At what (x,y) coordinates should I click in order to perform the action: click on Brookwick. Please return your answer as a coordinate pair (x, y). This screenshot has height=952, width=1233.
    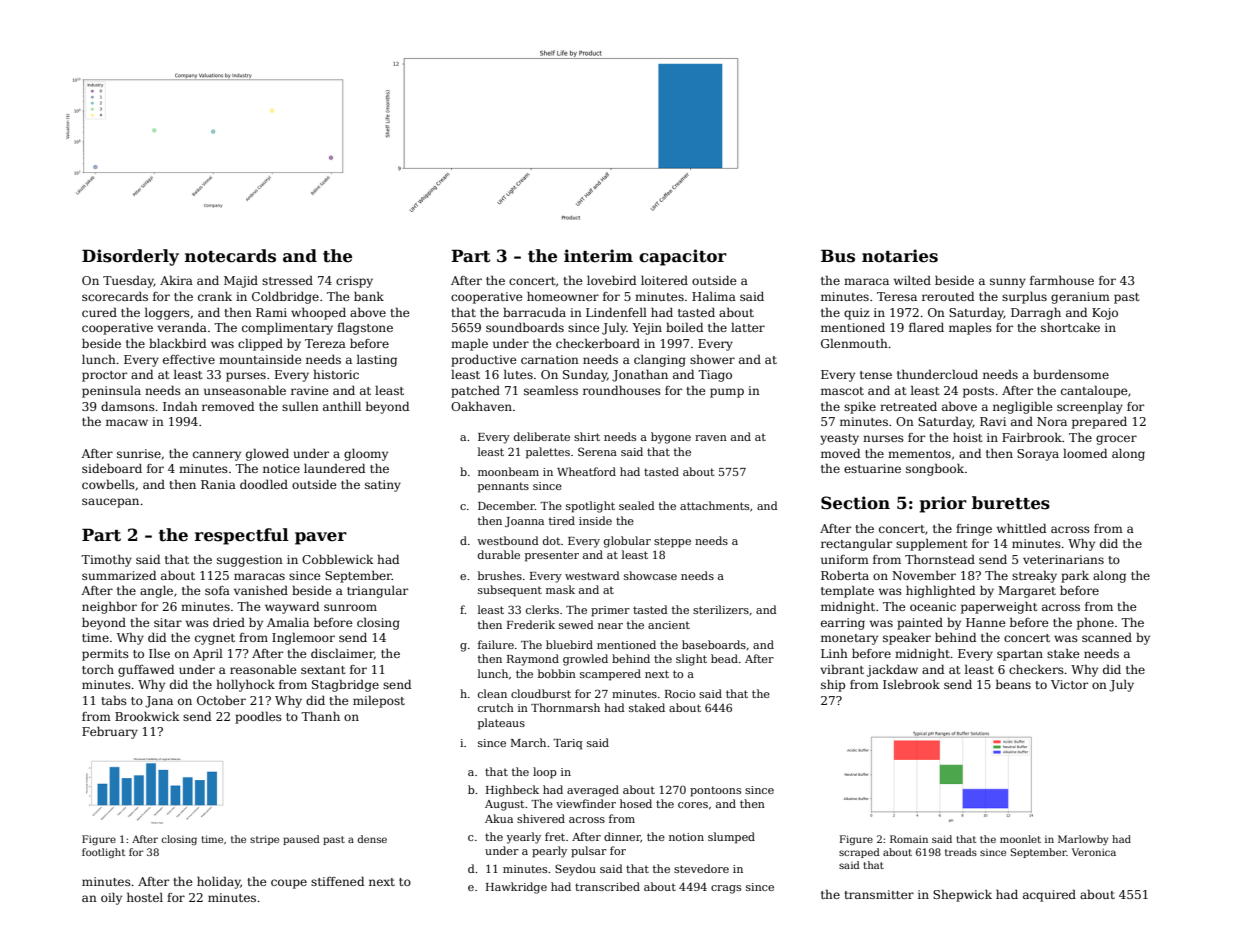
    Looking at the image, I should click on (147, 716).
